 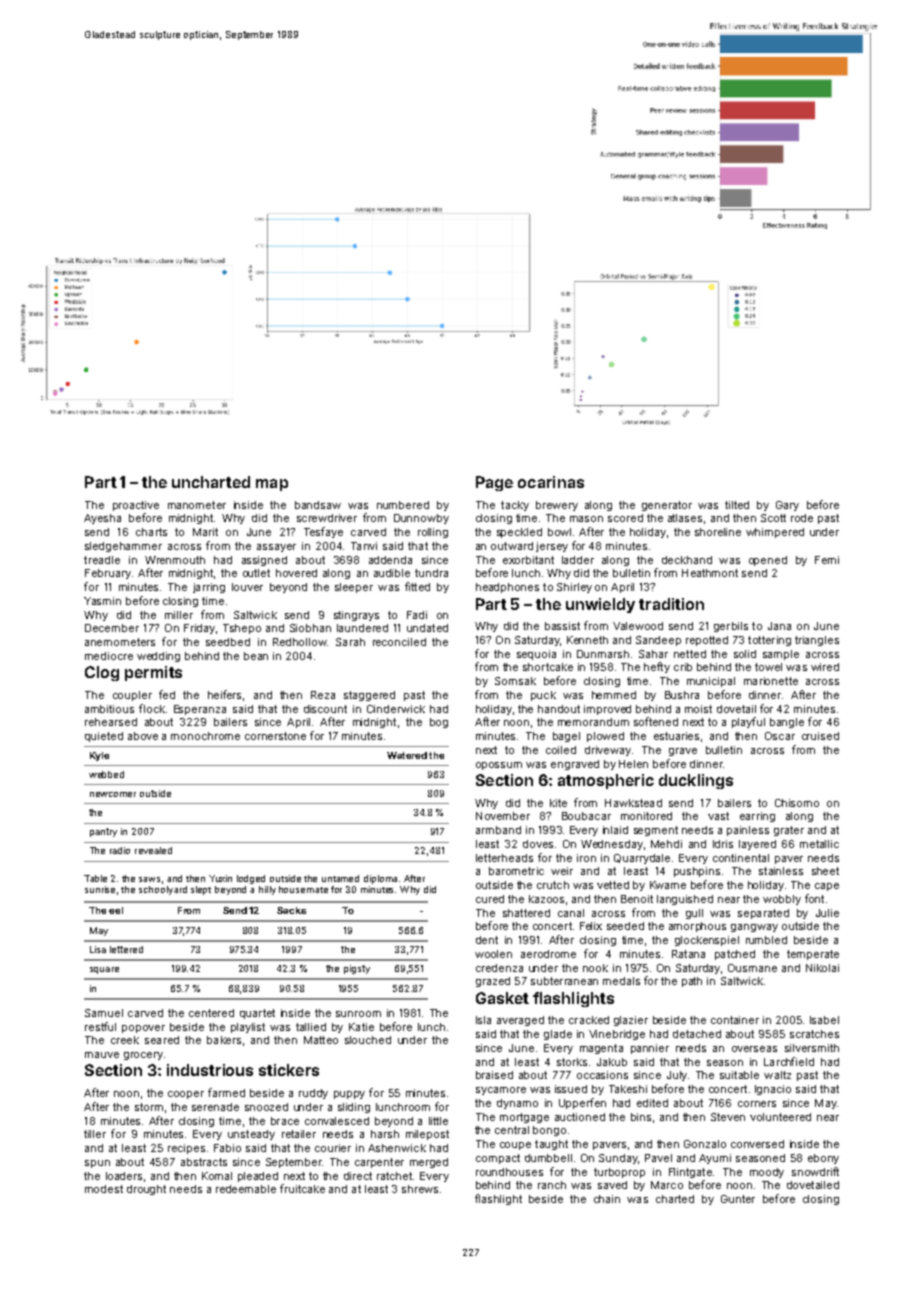 What do you see at coordinates (276, 548) in the screenshot?
I see `assayer` at bounding box center [276, 548].
